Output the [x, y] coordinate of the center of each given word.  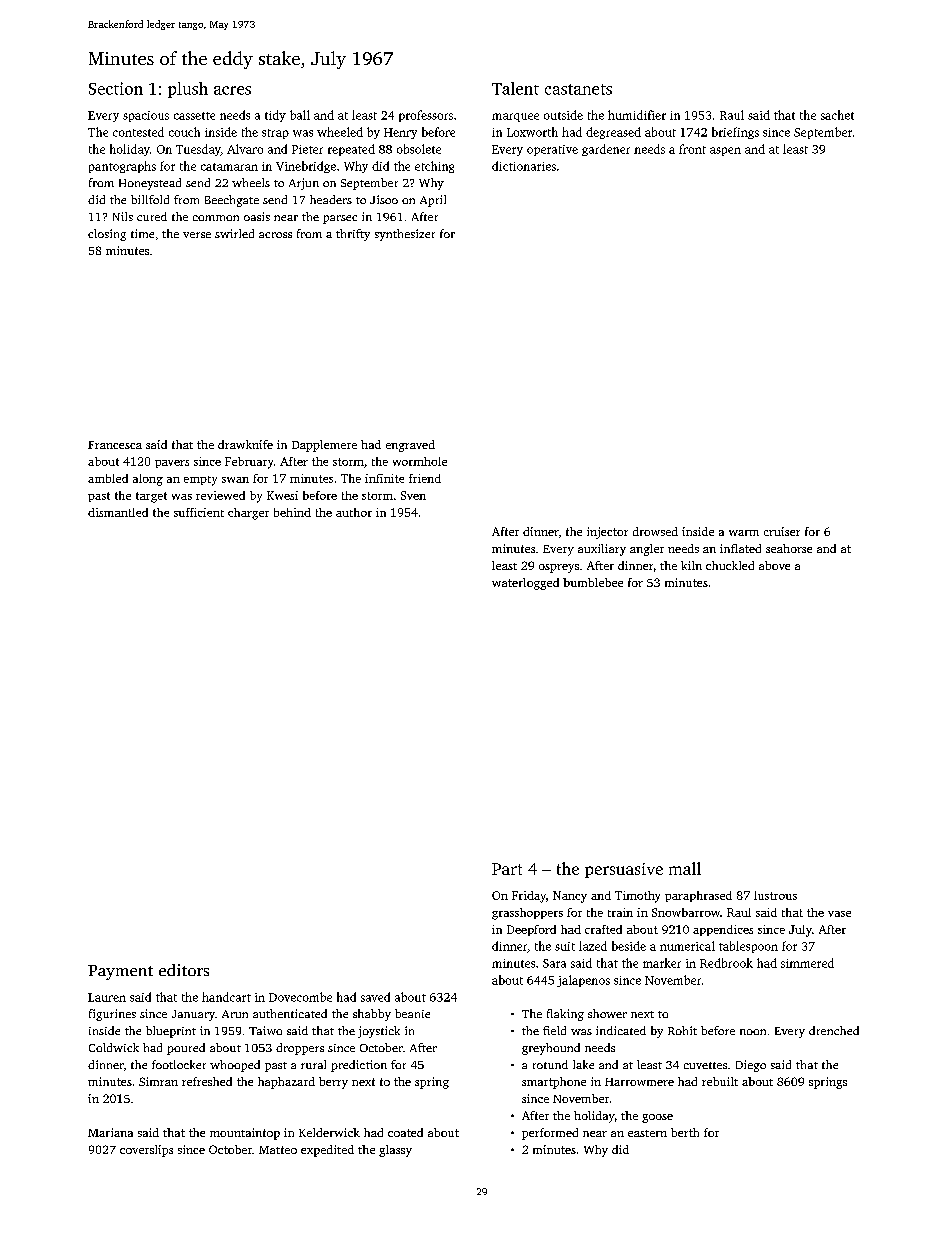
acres [232, 90]
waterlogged [525, 584]
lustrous [775, 895]
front [692, 149]
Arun [235, 1014]
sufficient [199, 512]
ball [300, 115]
